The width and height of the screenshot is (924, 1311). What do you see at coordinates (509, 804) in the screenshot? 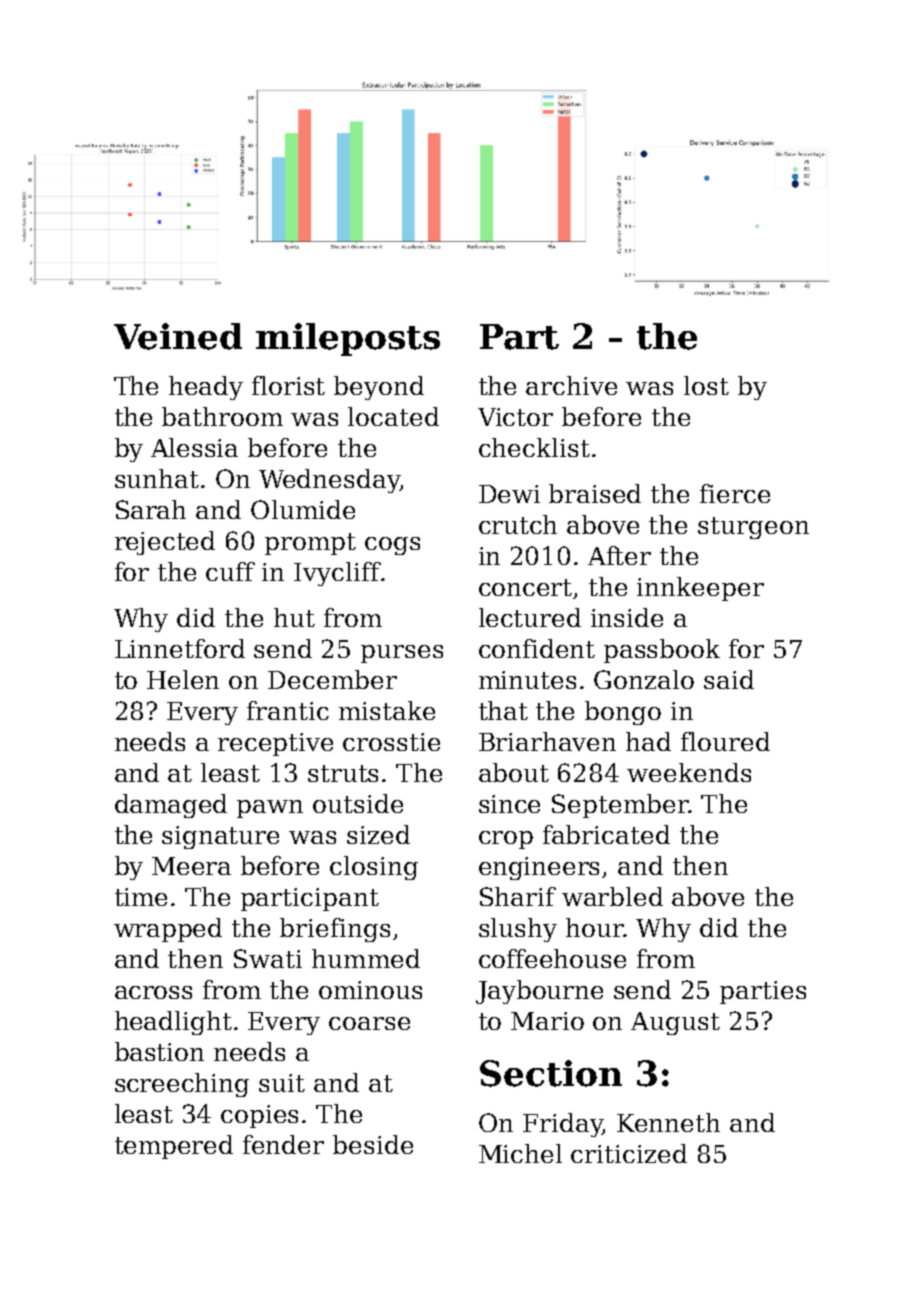
I see `since` at bounding box center [509, 804].
